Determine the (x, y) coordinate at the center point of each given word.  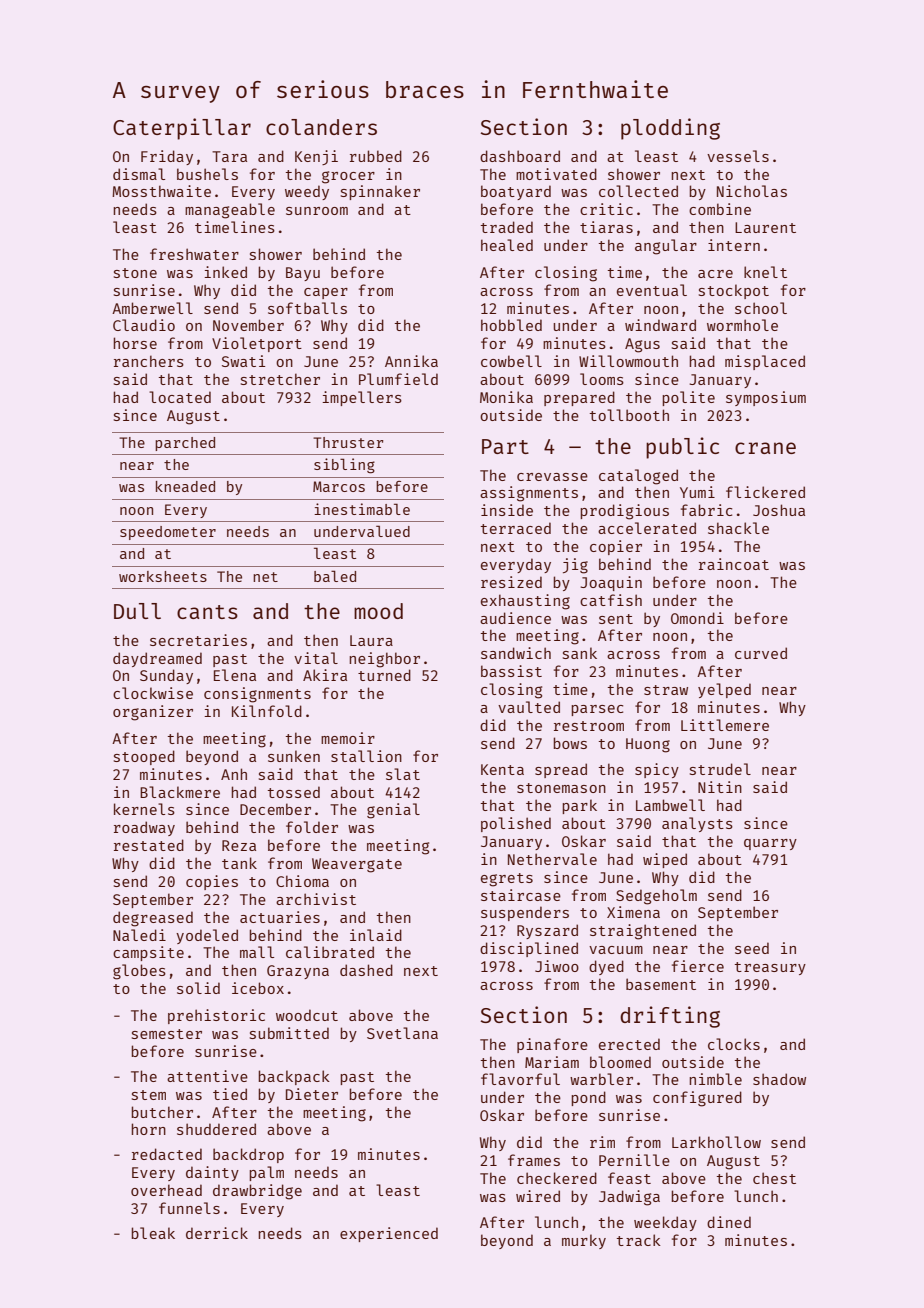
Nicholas (752, 191)
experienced (389, 1234)
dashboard (520, 156)
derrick (217, 1233)
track (639, 1240)
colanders (321, 127)
